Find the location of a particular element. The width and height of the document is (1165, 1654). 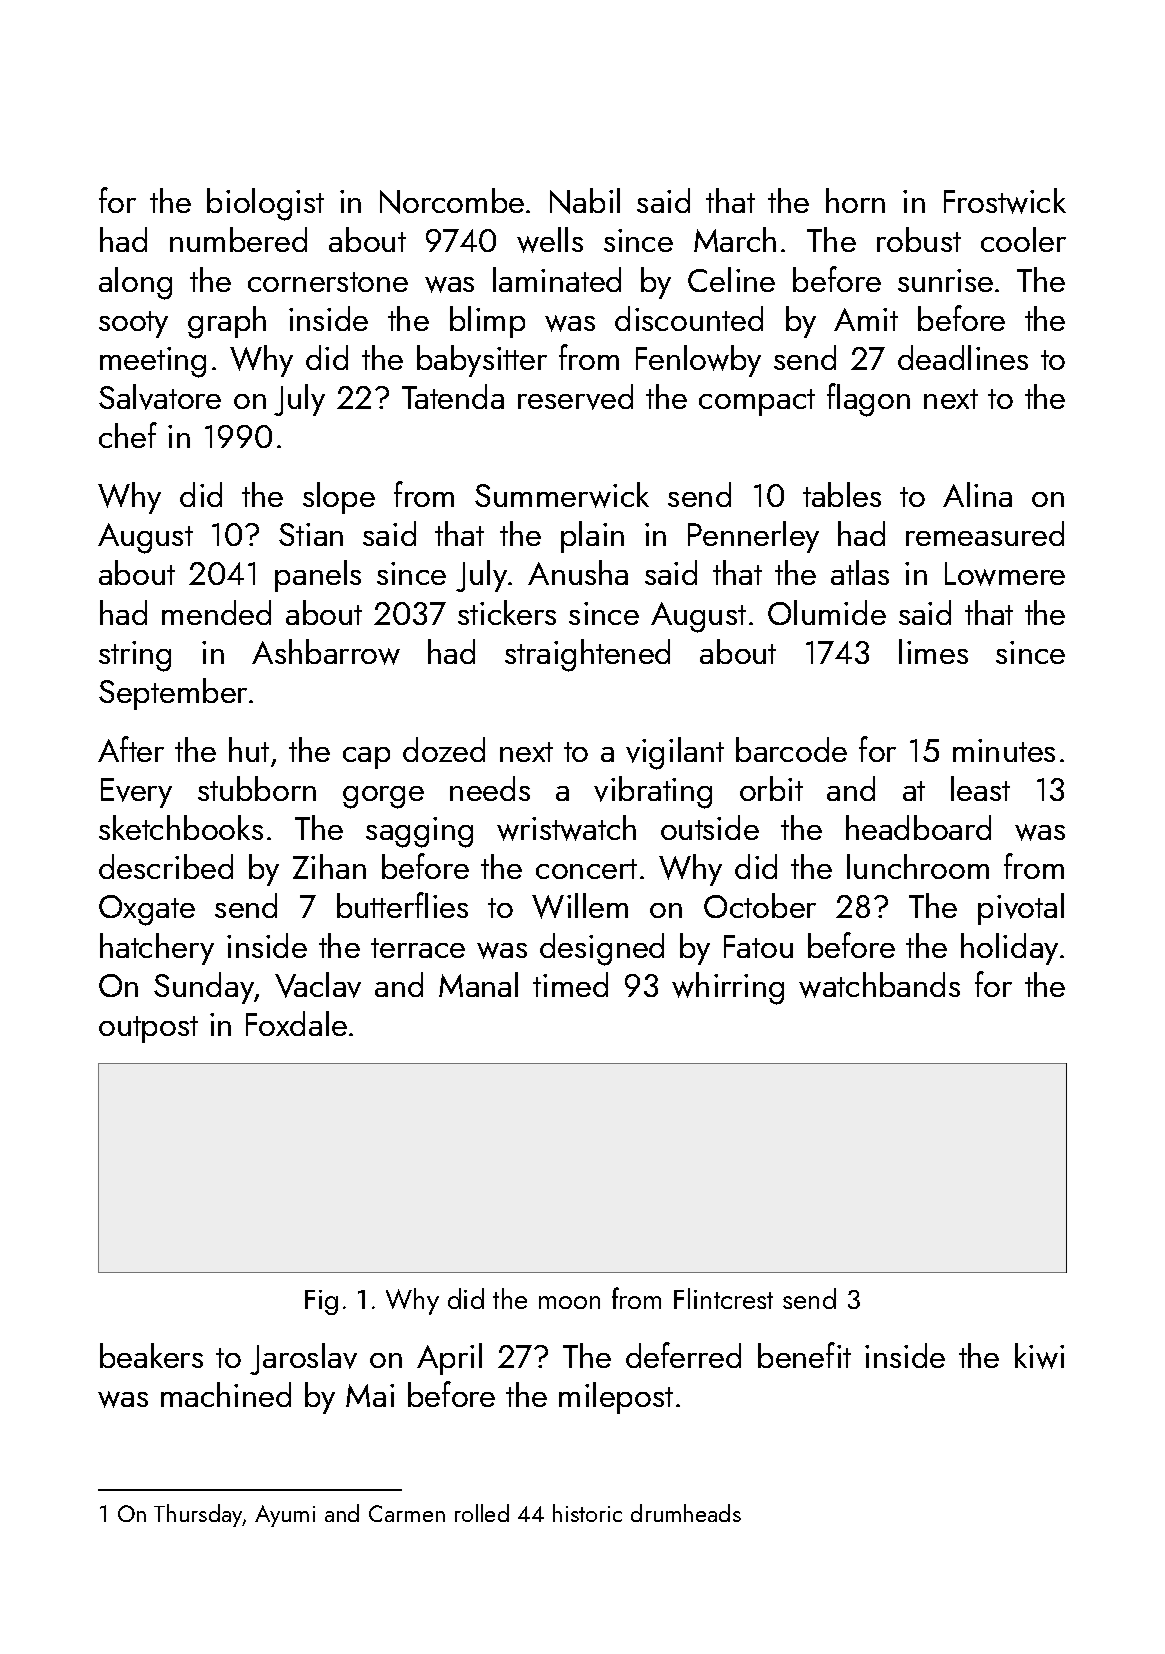

holiday is located at coordinates (1009, 949).
